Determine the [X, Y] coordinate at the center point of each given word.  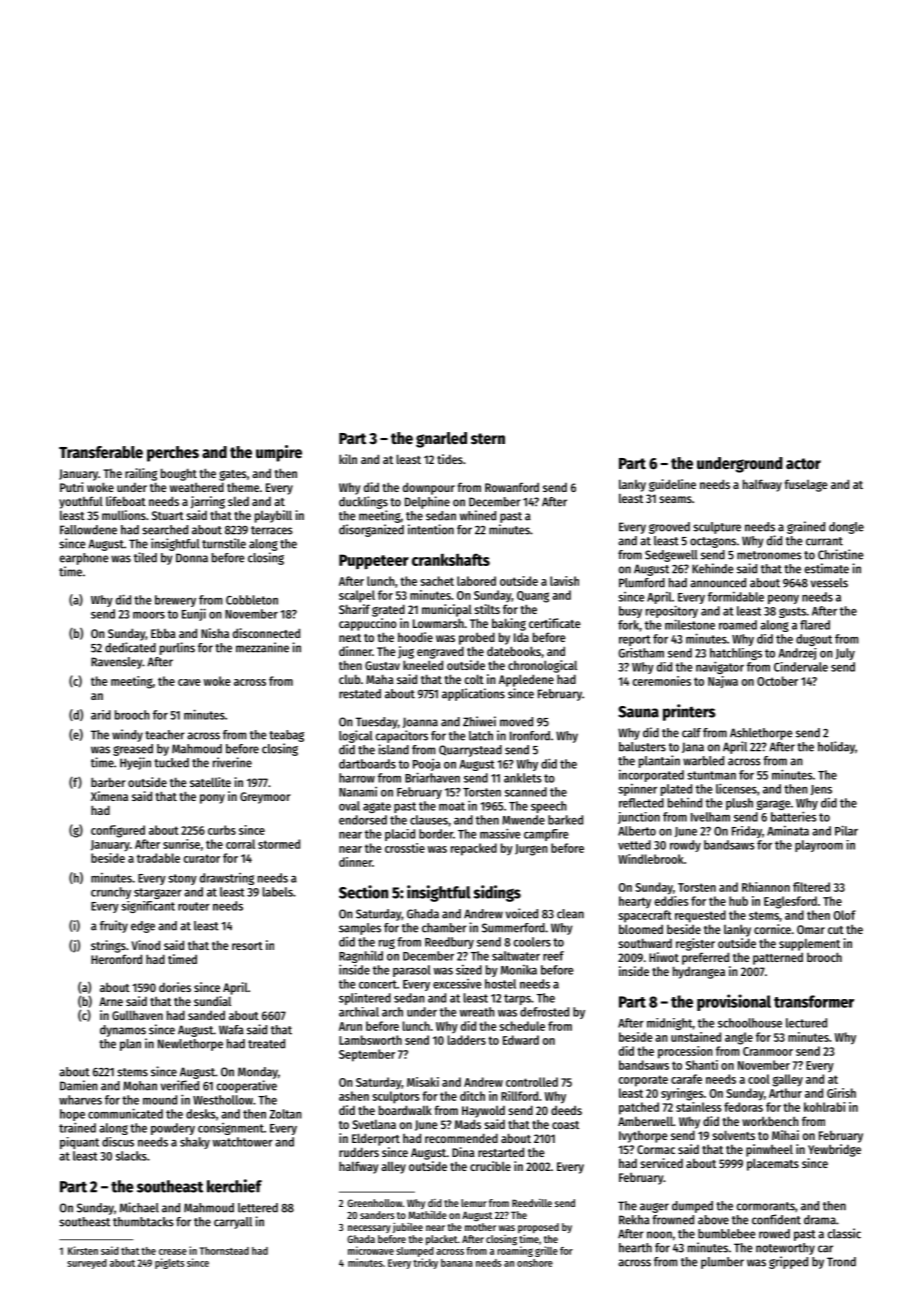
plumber [722, 1263]
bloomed [641, 929]
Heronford [116, 959]
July [845, 654]
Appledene [526, 680]
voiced [522, 913]
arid [101, 715]
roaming [515, 1251]
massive [500, 833]
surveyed [87, 1264]
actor [803, 464]
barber [108, 782]
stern [488, 439]
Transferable [101, 452]
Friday [747, 832]
